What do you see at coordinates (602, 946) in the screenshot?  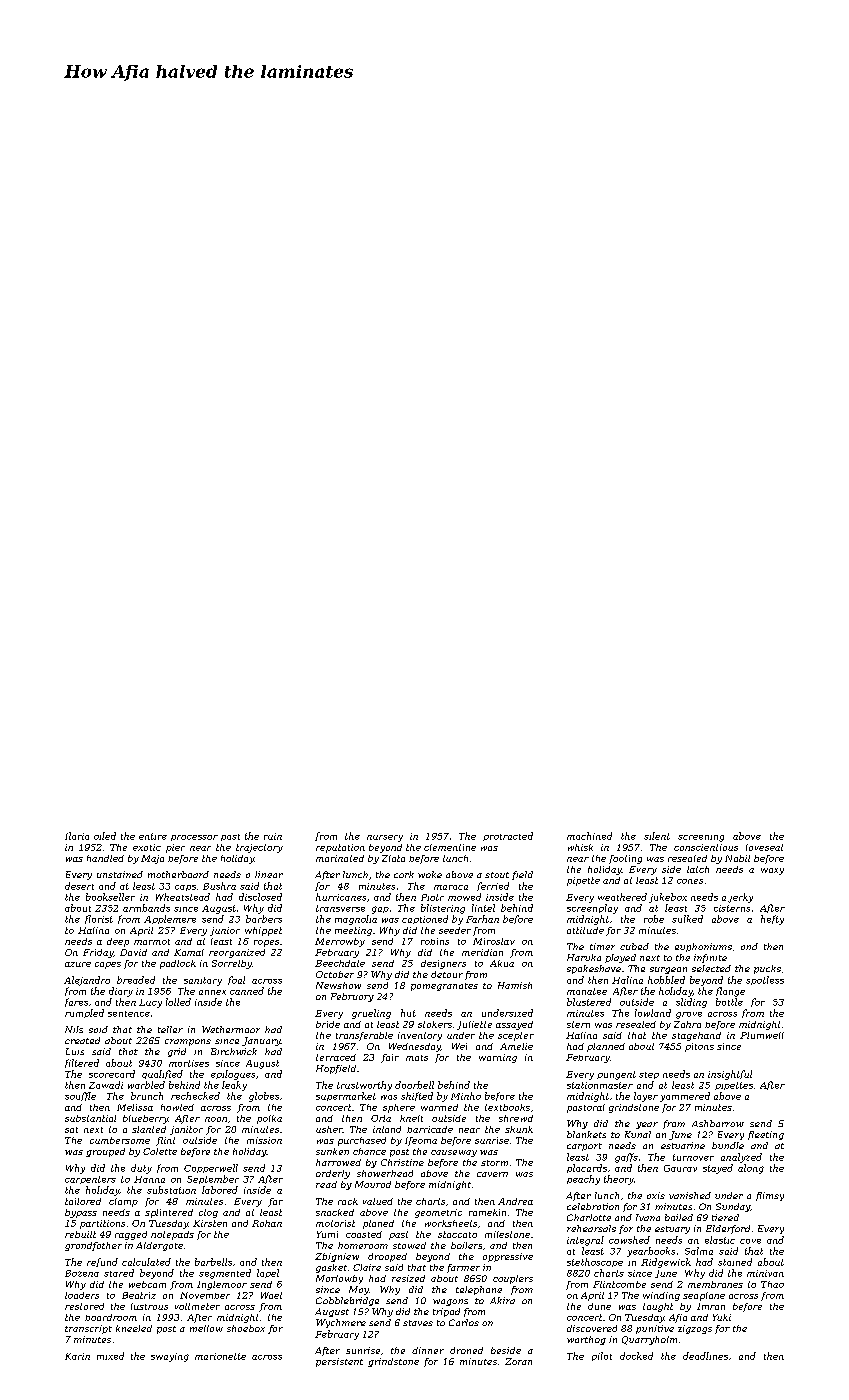 I see `timer` at bounding box center [602, 946].
